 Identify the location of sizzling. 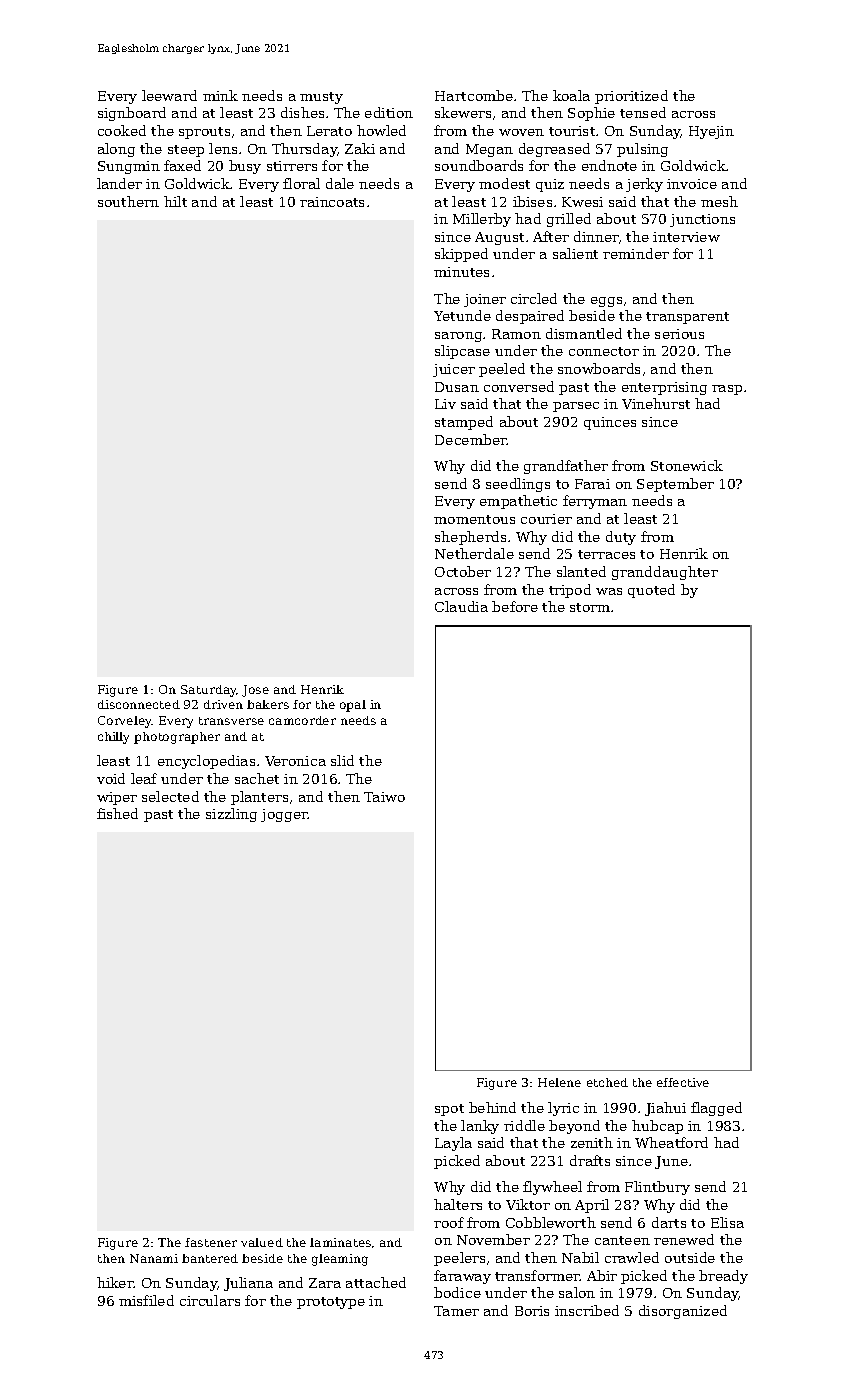
(231, 815).
